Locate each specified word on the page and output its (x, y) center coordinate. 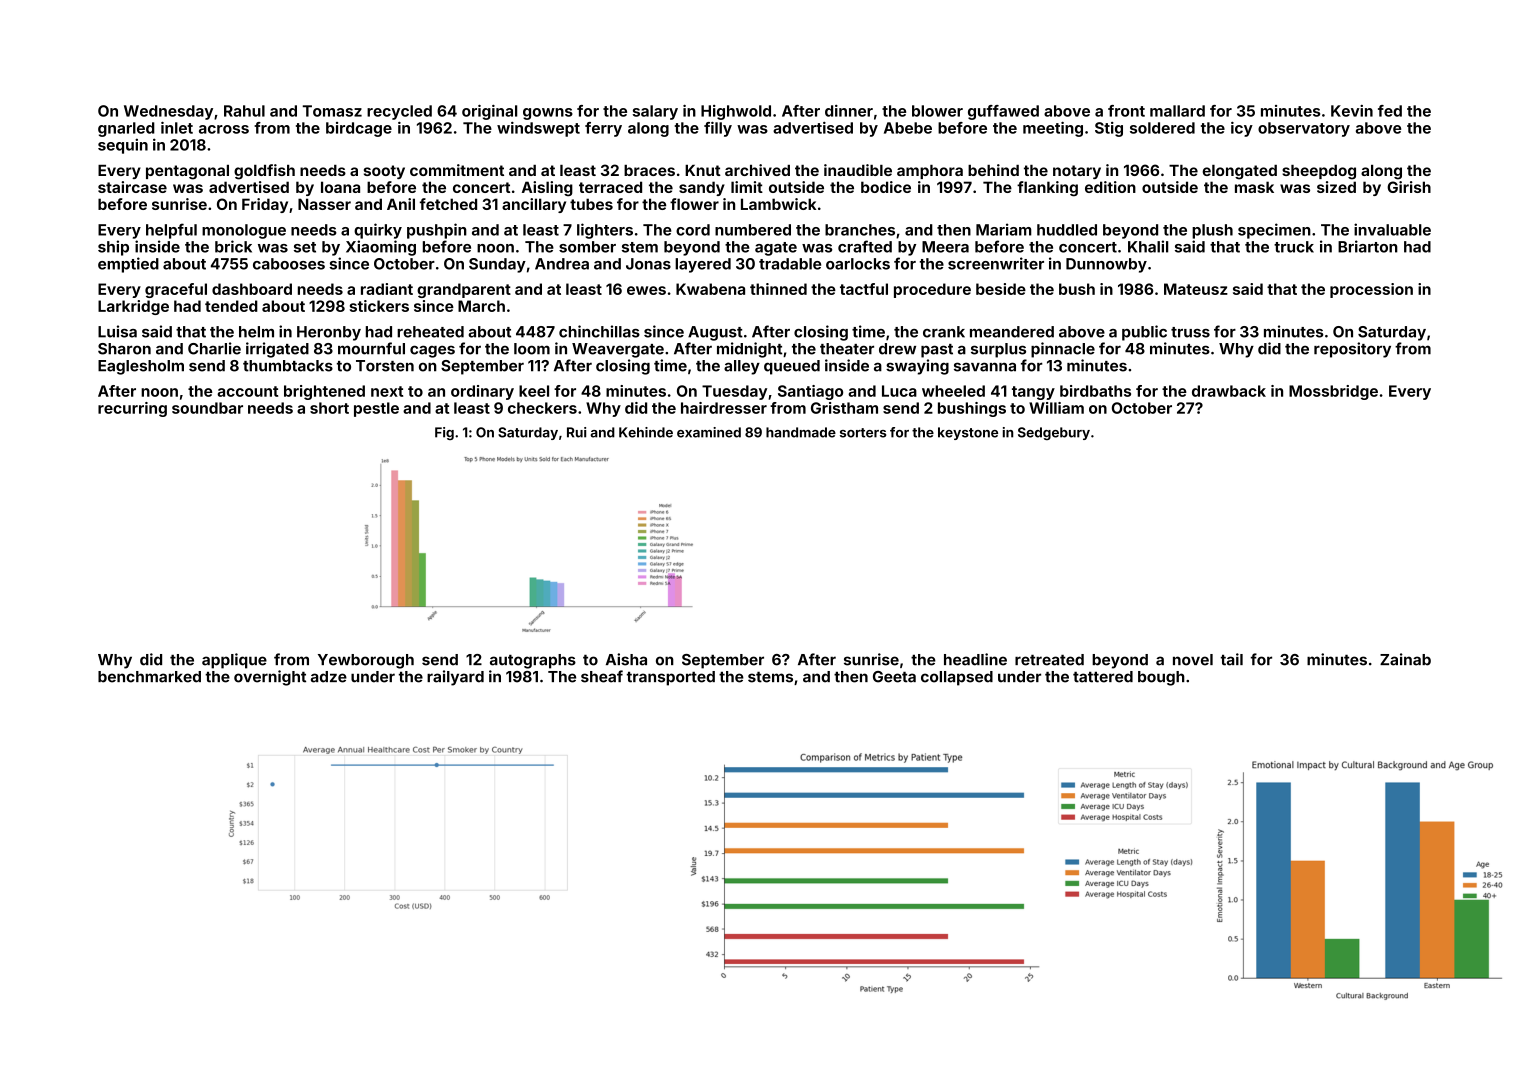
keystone (968, 433)
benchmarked (149, 677)
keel (534, 391)
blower (937, 111)
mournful (371, 348)
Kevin (1352, 111)
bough (1161, 678)
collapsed (957, 678)
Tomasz (332, 111)
